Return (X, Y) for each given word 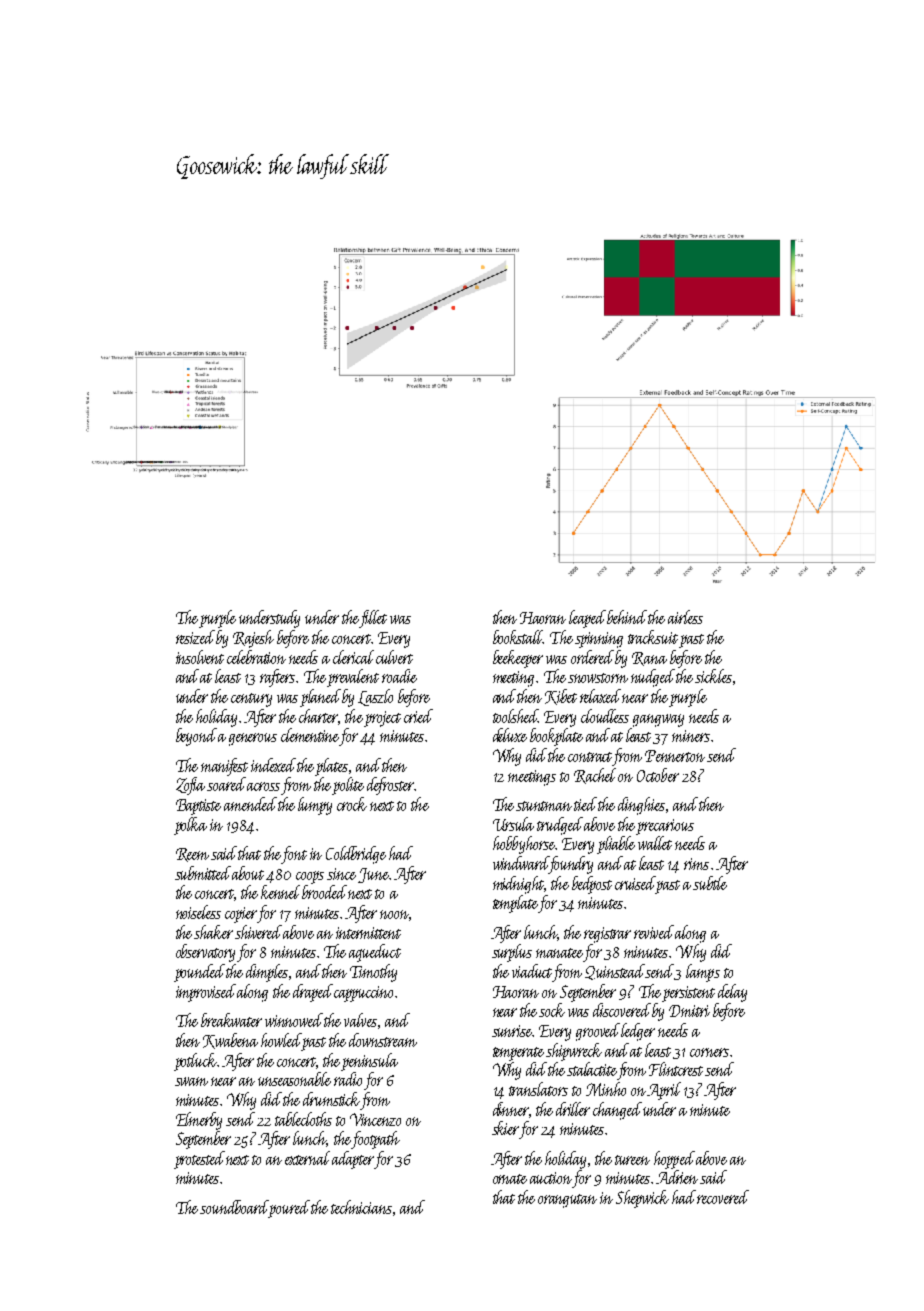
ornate (510, 1179)
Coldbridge (356, 855)
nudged (653, 678)
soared (226, 784)
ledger (638, 1032)
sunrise (512, 1031)
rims (696, 864)
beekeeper (518, 659)
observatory (205, 953)
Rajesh (253, 639)
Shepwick (642, 1199)
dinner (511, 1109)
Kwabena (230, 1041)
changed (617, 1111)
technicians (361, 1207)
